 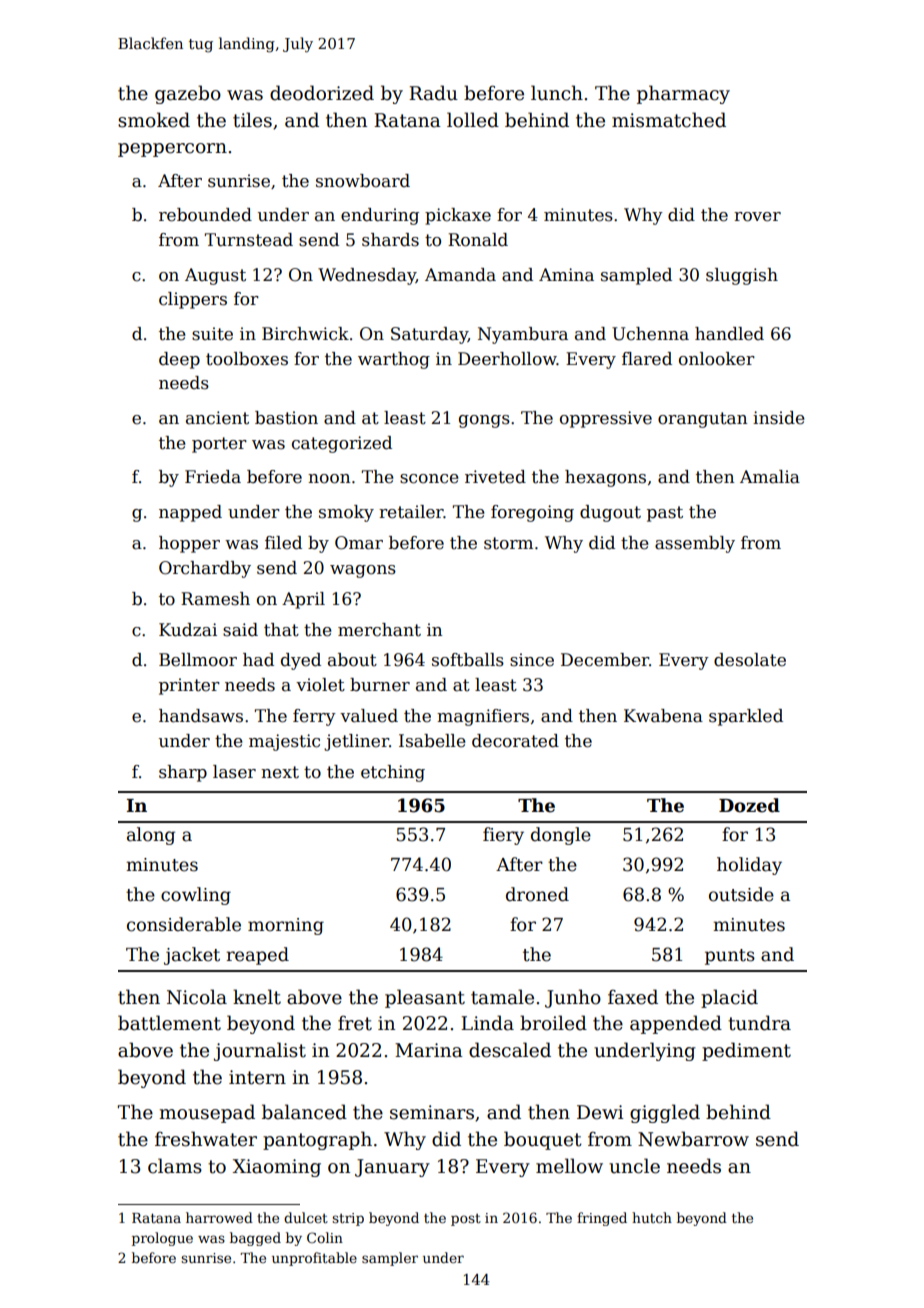 What do you see at coordinates (393, 773) in the screenshot?
I see `etching` at bounding box center [393, 773].
